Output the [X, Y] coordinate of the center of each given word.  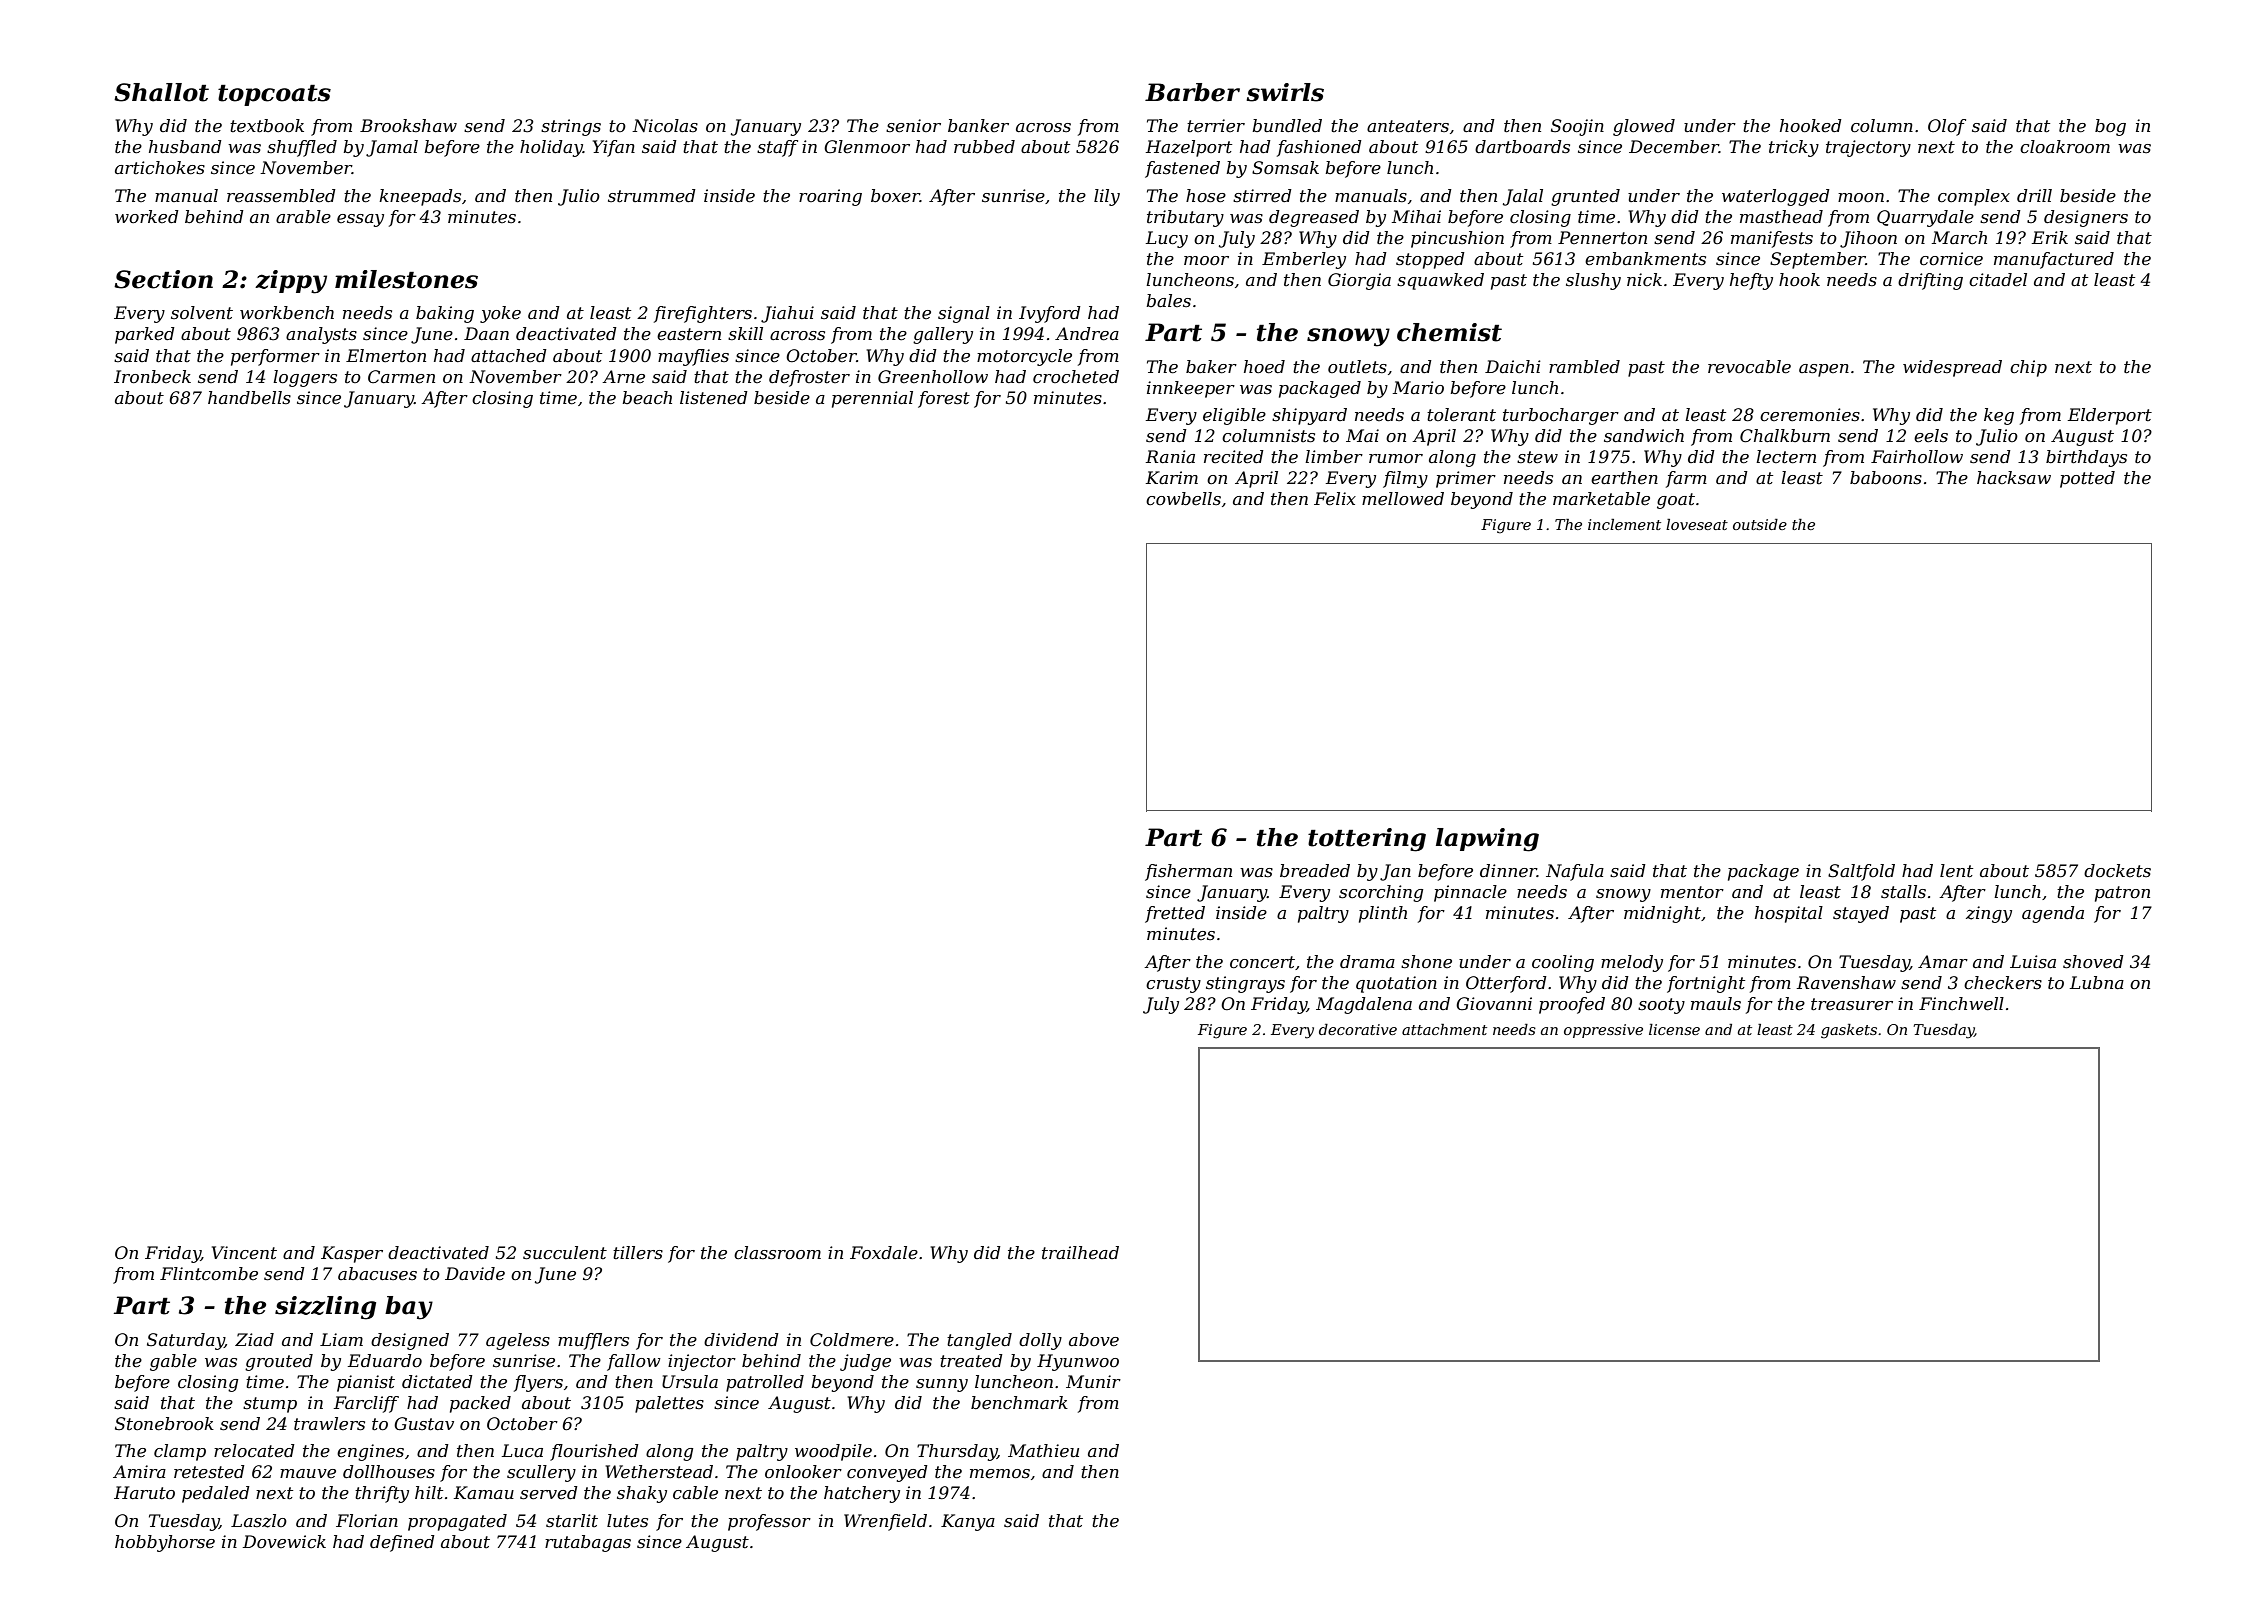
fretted [1175, 914]
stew [1537, 457]
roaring [830, 197]
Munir [1093, 1381]
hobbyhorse [165, 1543]
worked [147, 216]
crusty [1173, 985]
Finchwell [1961, 1004]
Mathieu [1043, 1451]
